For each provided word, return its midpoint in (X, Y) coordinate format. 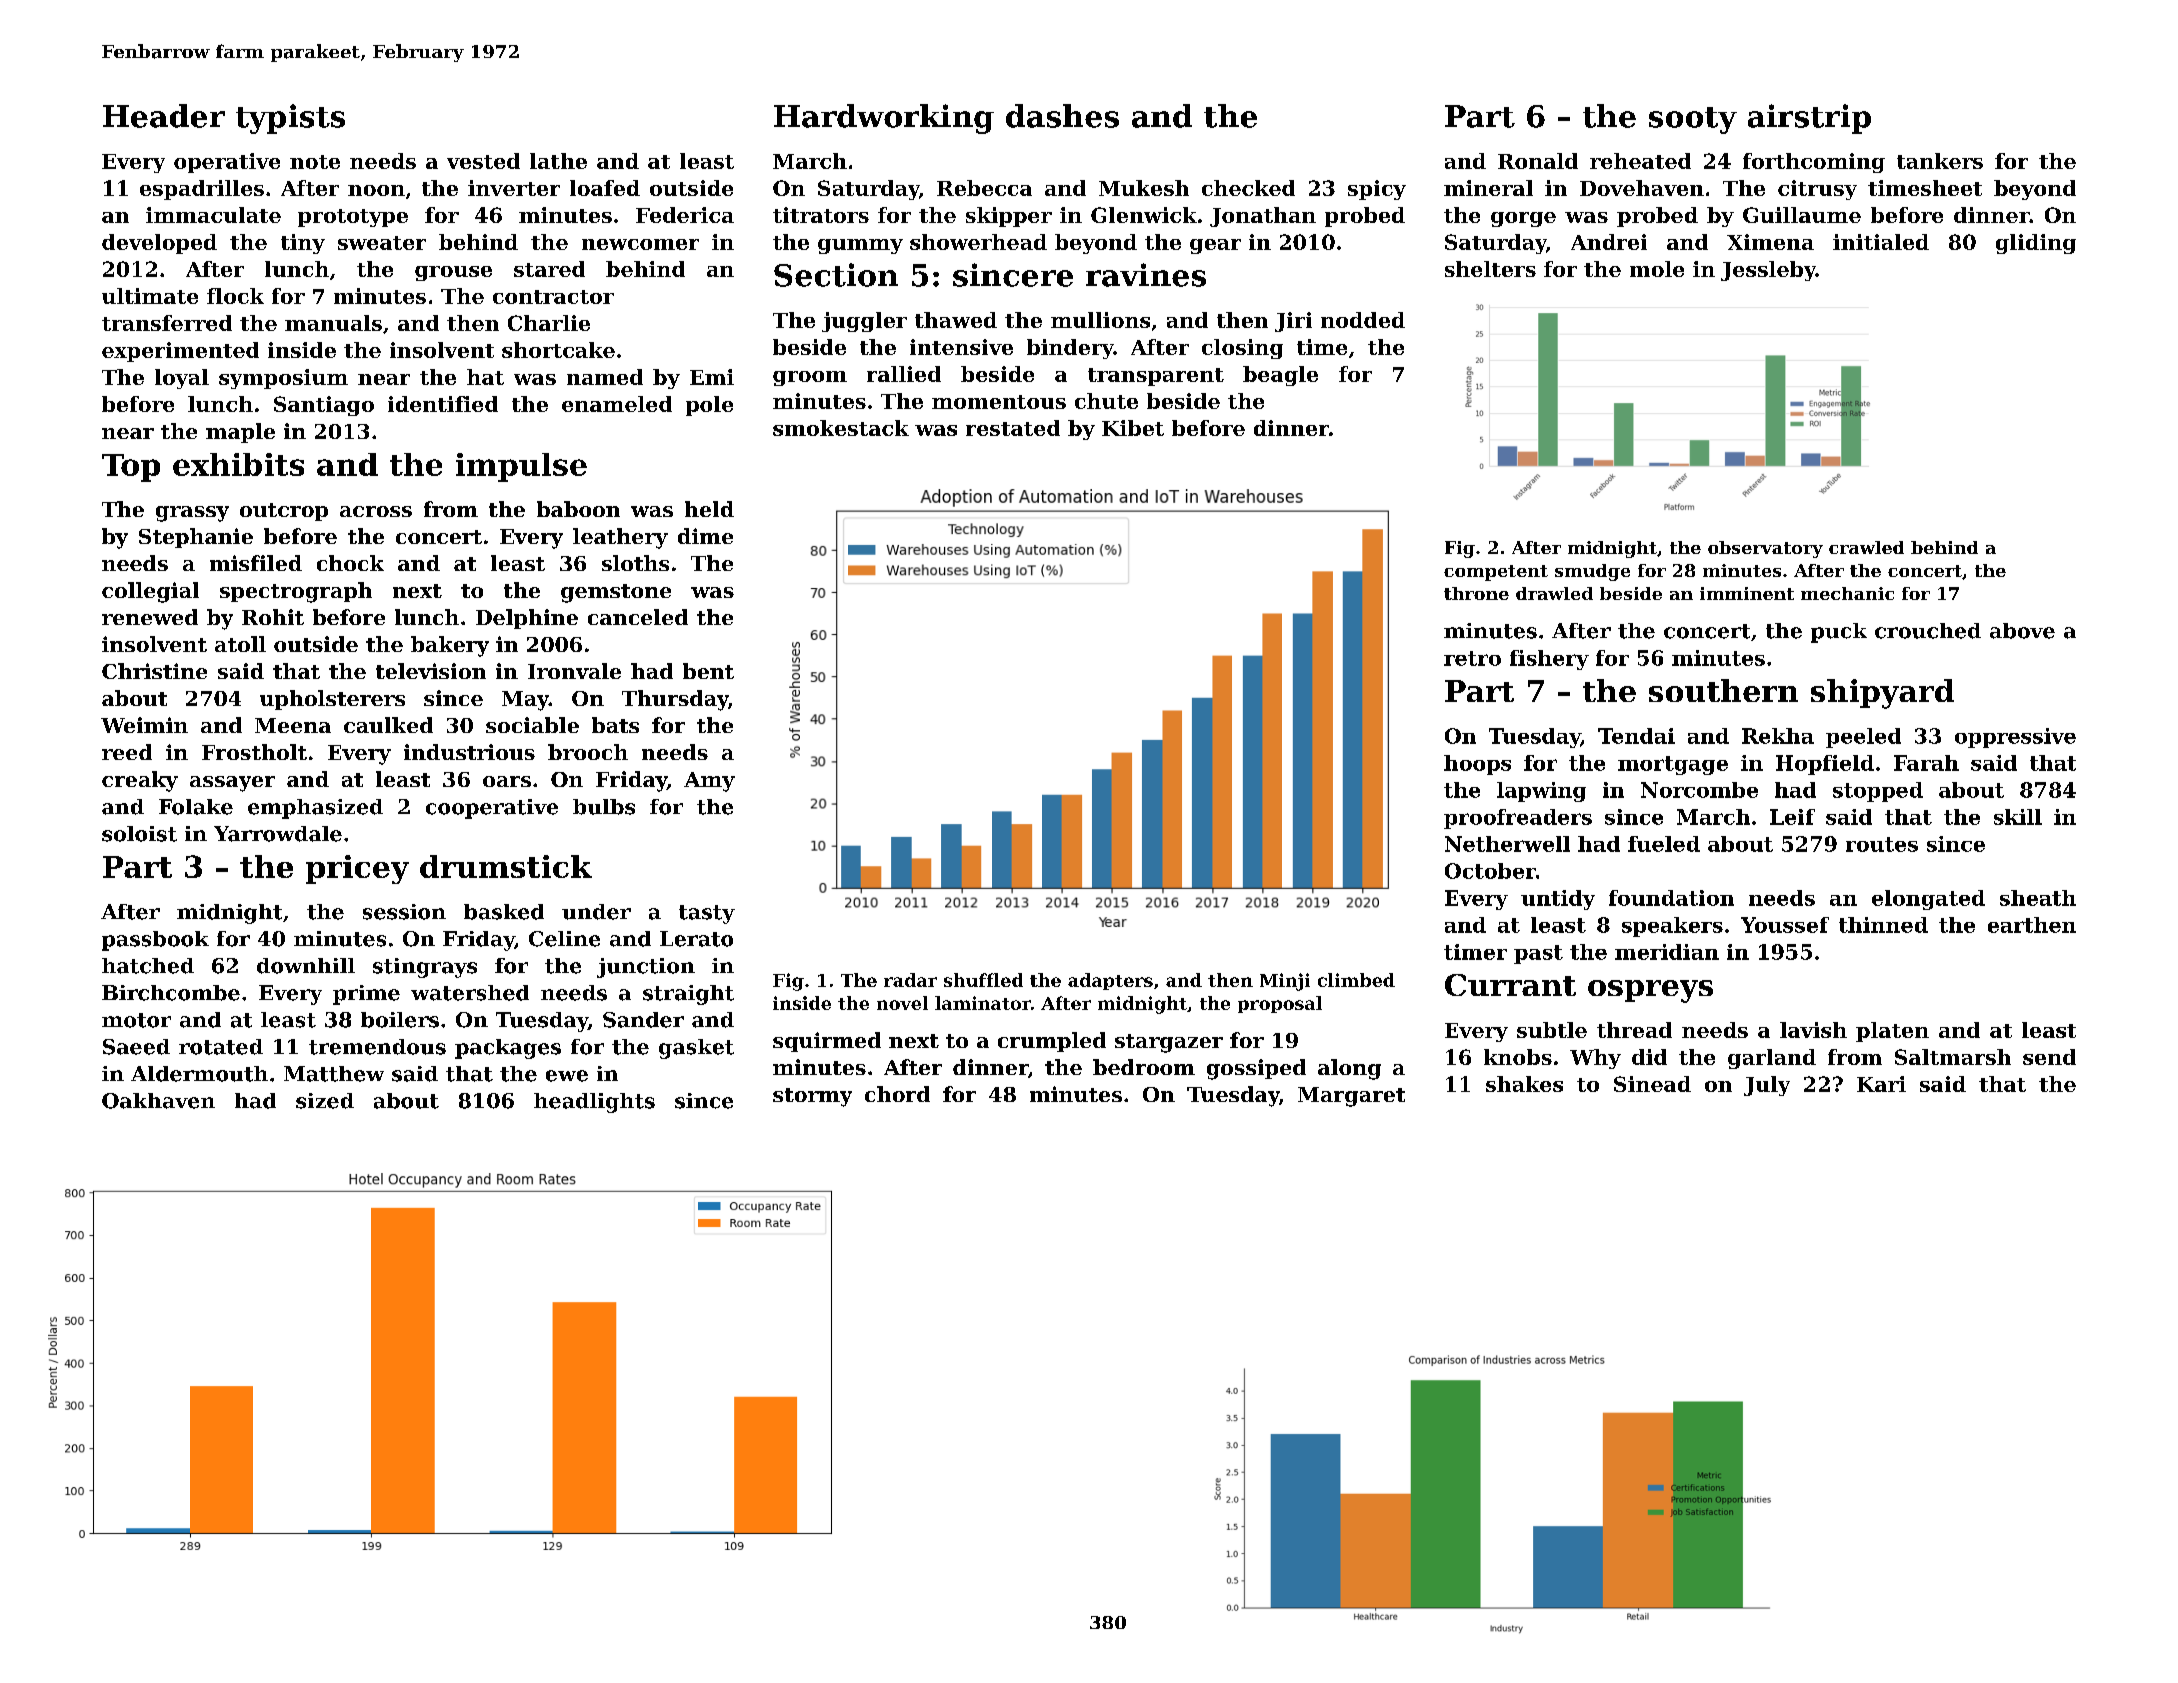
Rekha (1778, 736)
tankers (1940, 161)
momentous (999, 402)
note (315, 162)
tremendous (377, 1047)
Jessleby (1768, 271)
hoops (1477, 765)
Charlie (549, 323)
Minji (1285, 982)
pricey (357, 869)
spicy (1377, 190)
